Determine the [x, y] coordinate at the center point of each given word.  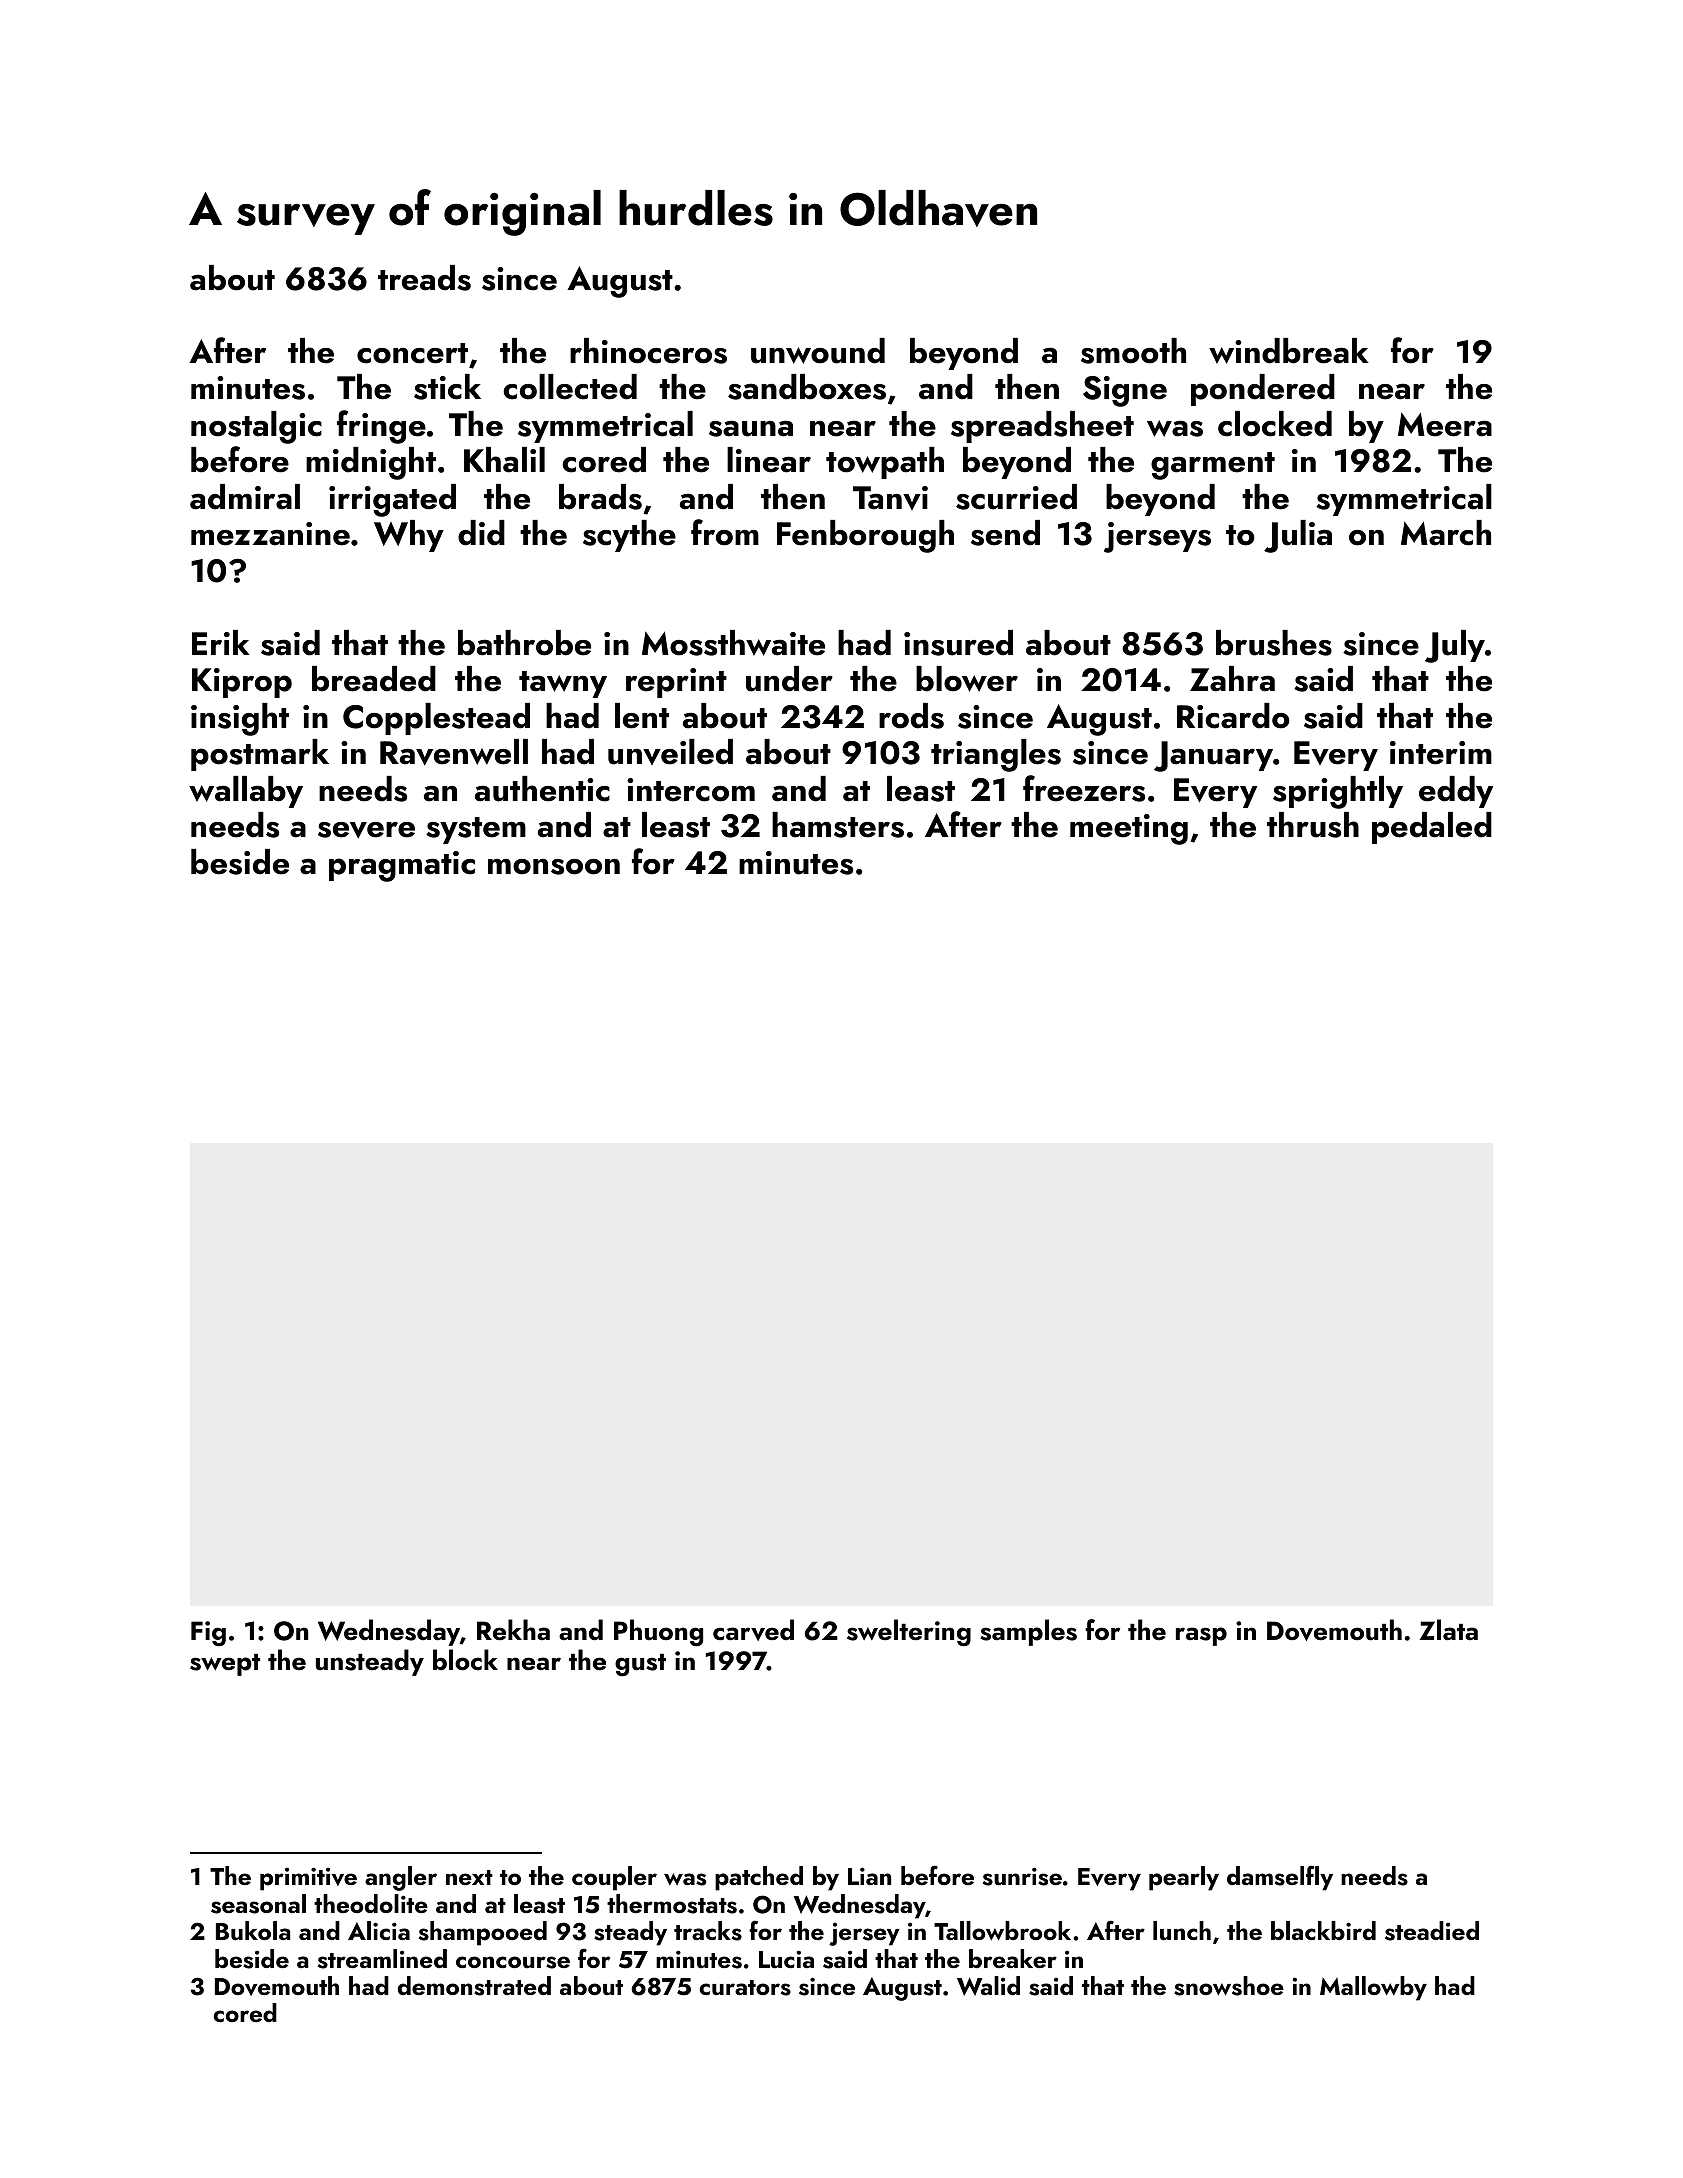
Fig [208, 1633]
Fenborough [865, 536]
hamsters [838, 825]
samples [1028, 1632]
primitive [308, 1879]
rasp [1201, 1636]
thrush [1313, 825]
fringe [381, 427]
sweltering [909, 1633]
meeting [1129, 829]
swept [225, 1665]
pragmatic [402, 866]
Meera [1445, 425]
